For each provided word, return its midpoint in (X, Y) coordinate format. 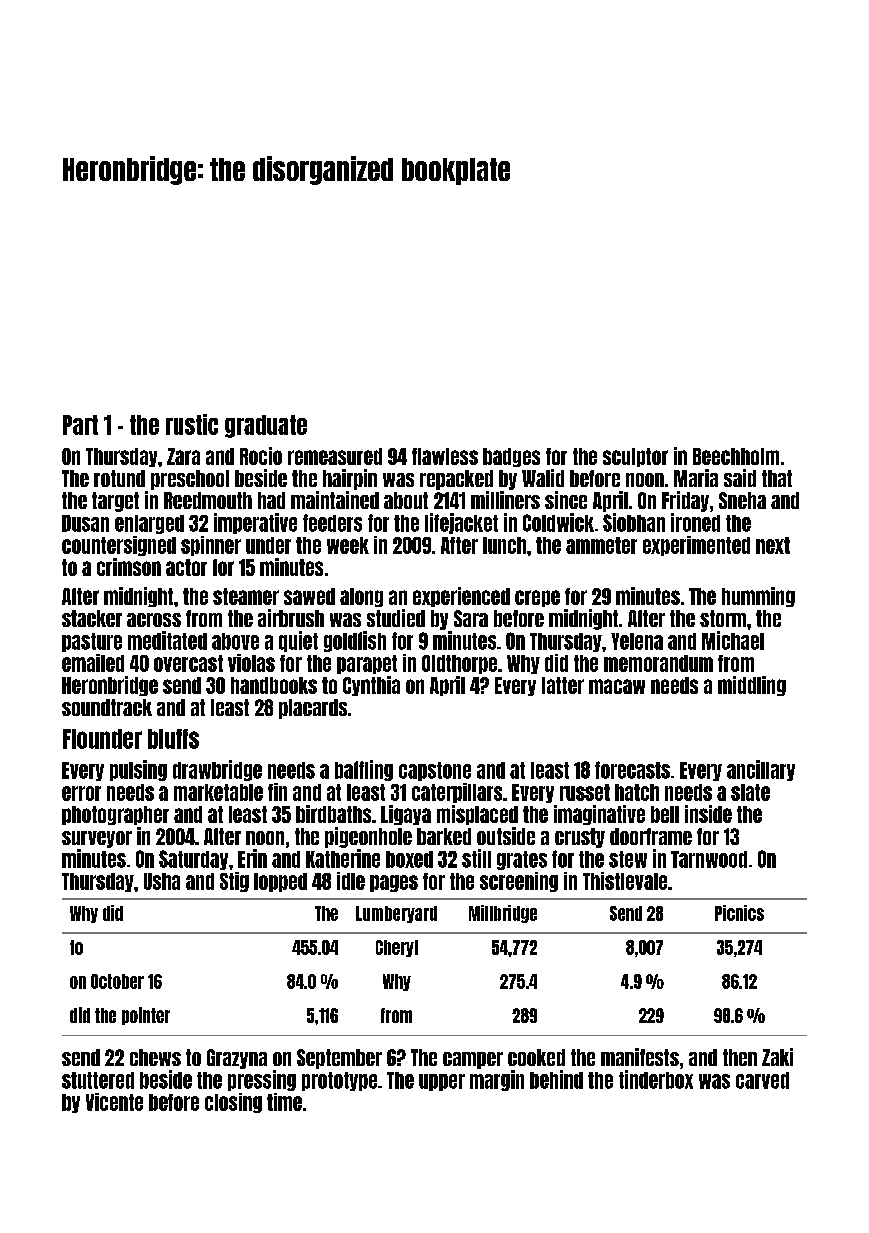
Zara (183, 456)
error (81, 793)
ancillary (761, 770)
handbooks (274, 685)
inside (708, 814)
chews (155, 1057)
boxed (409, 859)
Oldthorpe (459, 664)
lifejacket (461, 523)
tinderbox (656, 1079)
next (773, 545)
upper (442, 1082)
